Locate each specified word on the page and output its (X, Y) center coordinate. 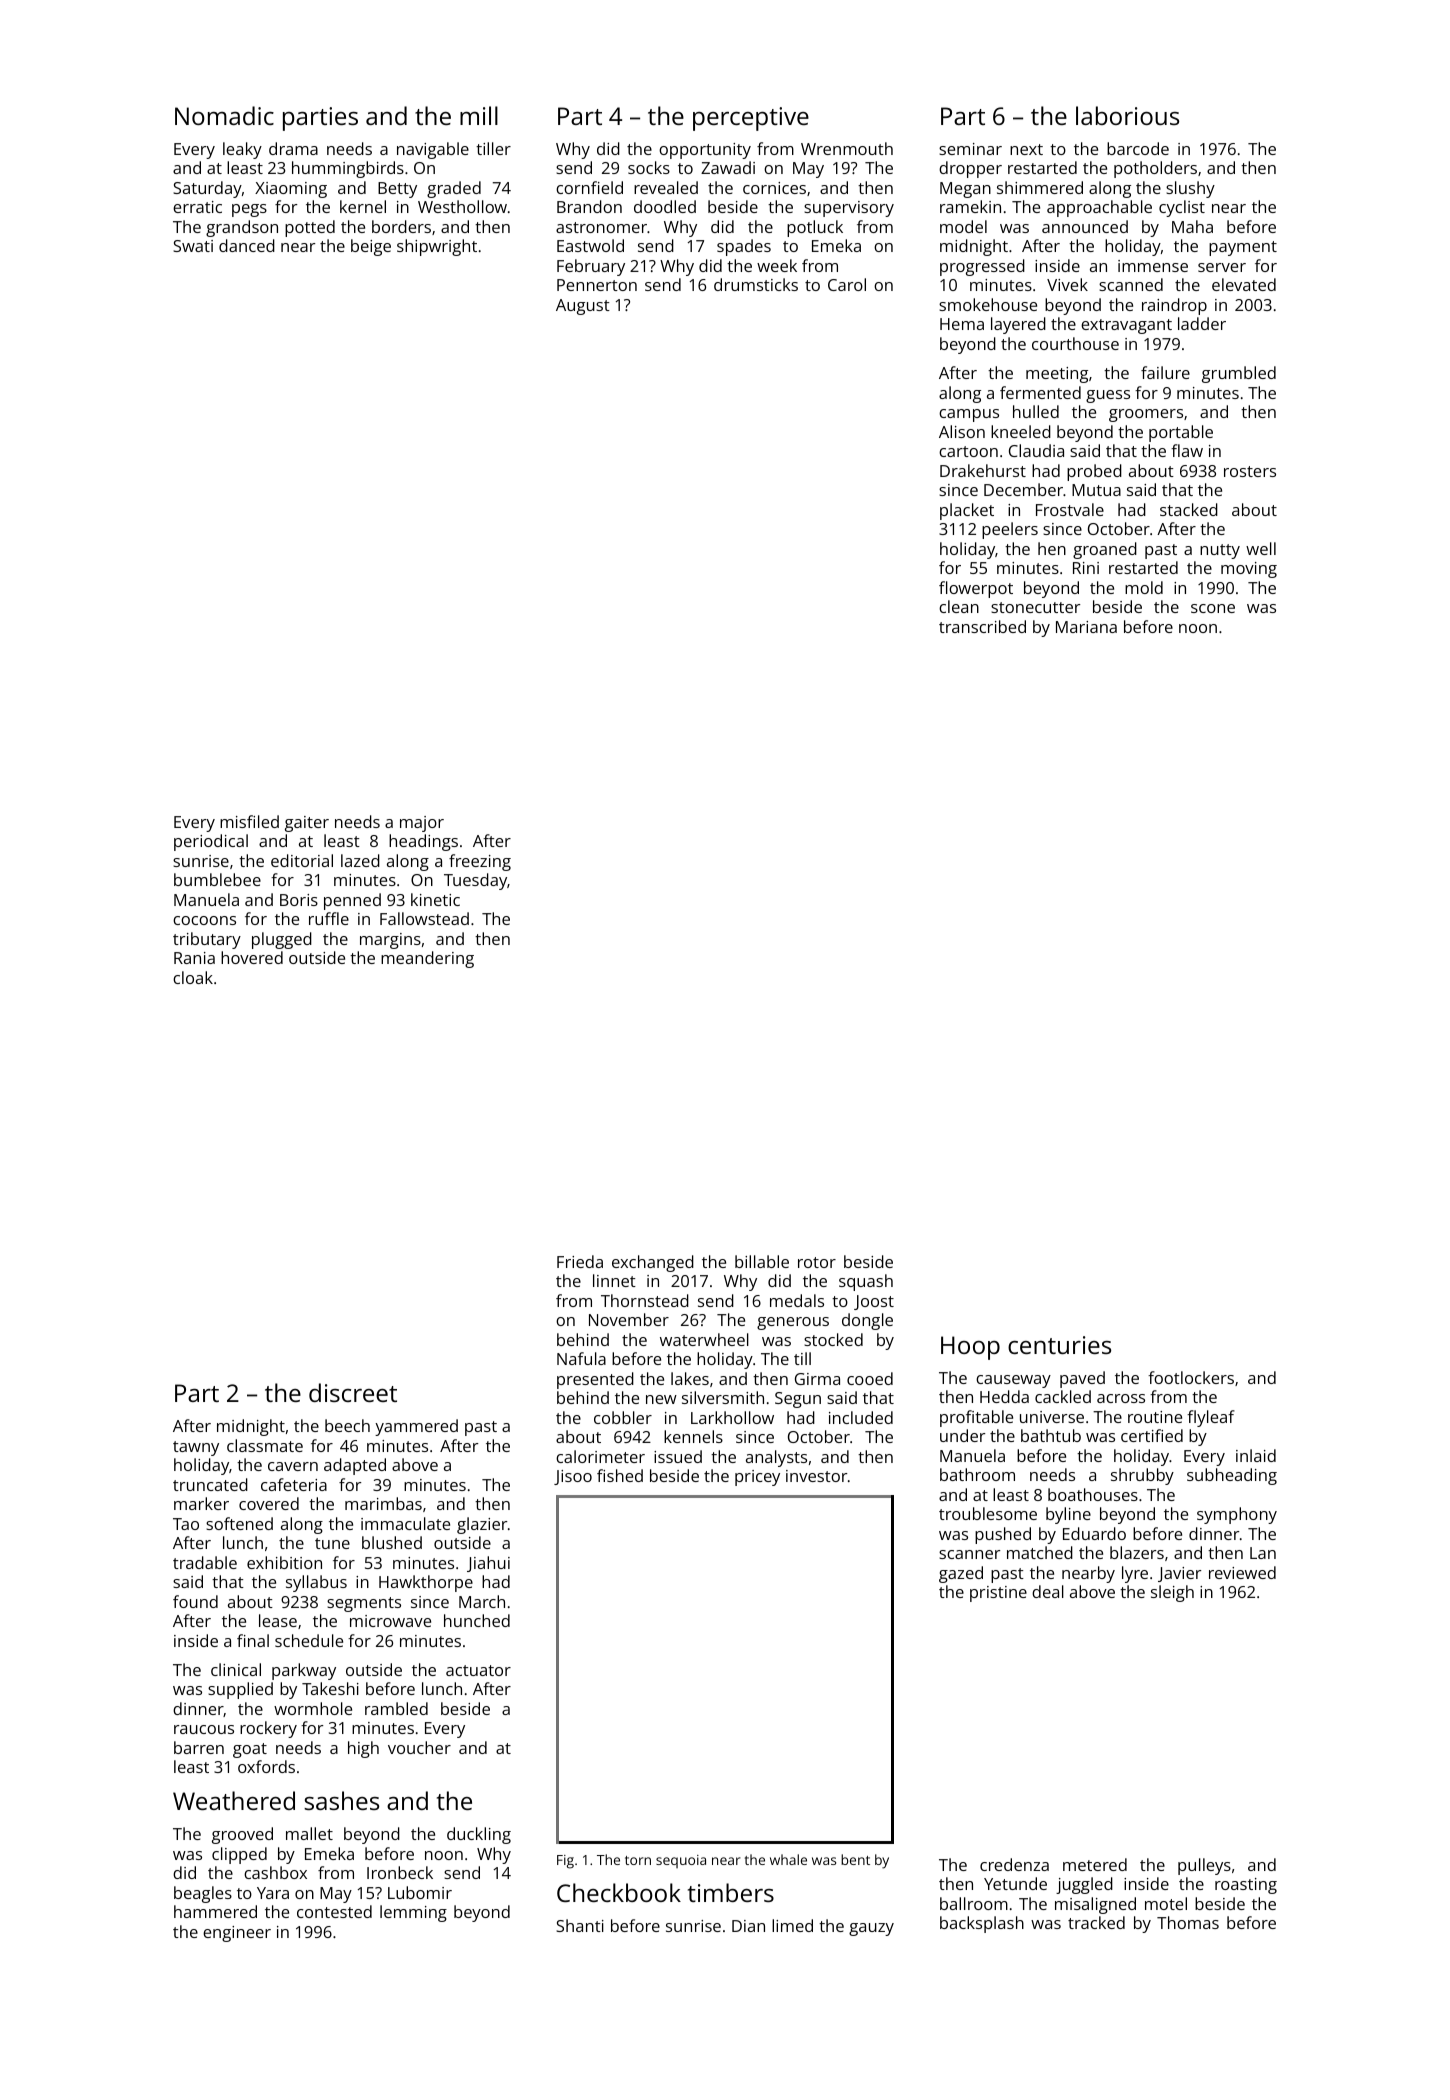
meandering (427, 959)
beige (371, 247)
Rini (1086, 568)
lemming (413, 1913)
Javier (1179, 1574)
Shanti (580, 1925)
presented (595, 1380)
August (583, 307)
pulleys (1204, 1866)
